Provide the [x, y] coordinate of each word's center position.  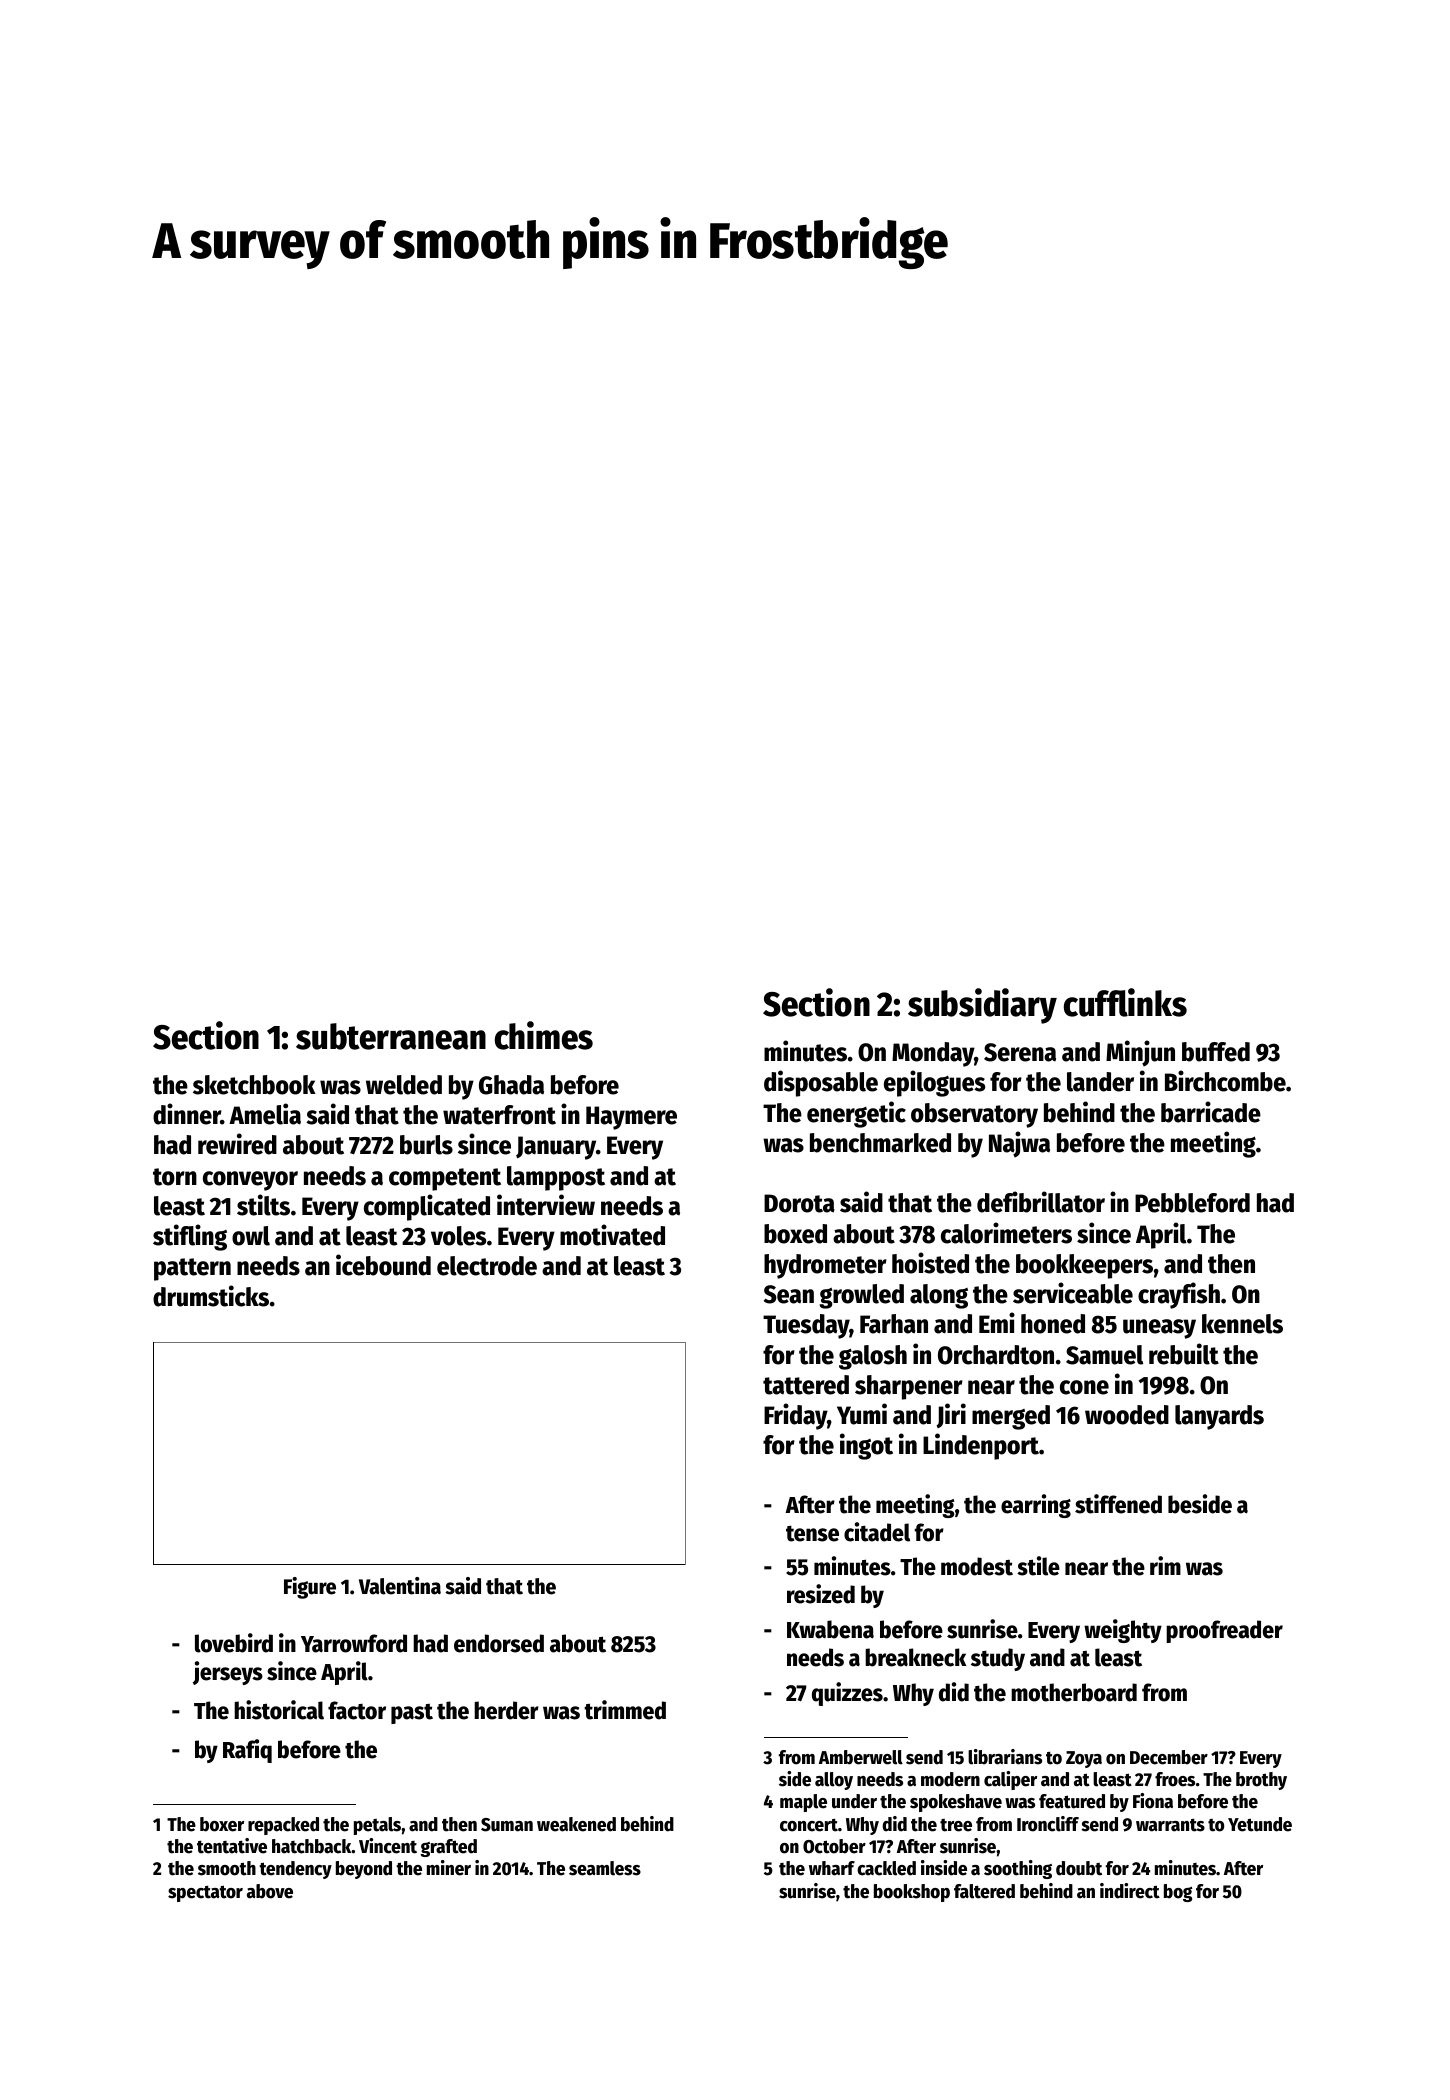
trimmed [625, 1710]
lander [1100, 1082]
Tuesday [806, 1326]
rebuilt [1184, 1354]
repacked [283, 1826]
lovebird [234, 1643]
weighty [1123, 1631]
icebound [383, 1265]
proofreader [1224, 1631]
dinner [187, 1114]
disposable [821, 1083]
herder [506, 1710]
